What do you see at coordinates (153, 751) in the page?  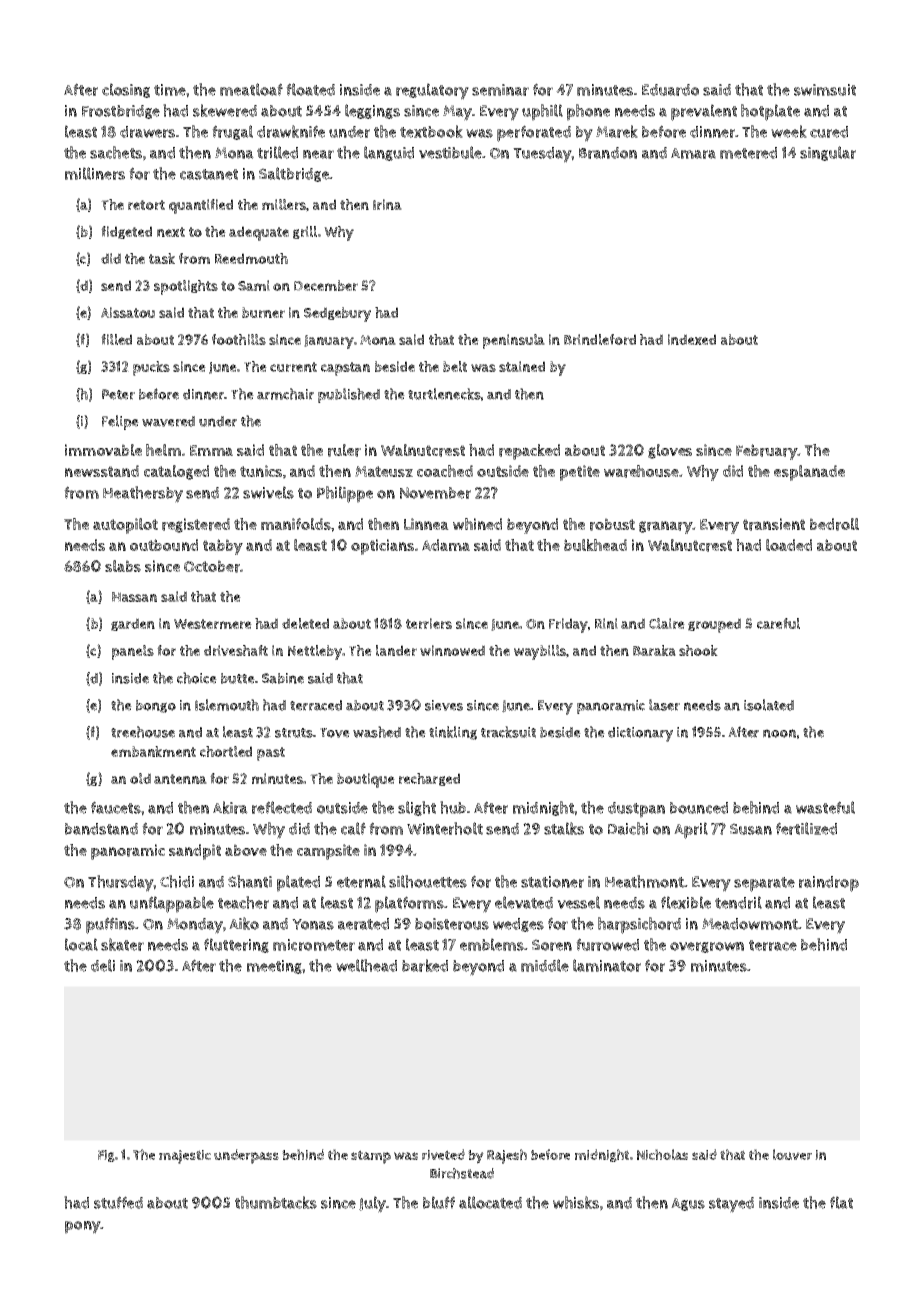 I see `embankment` at bounding box center [153, 751].
